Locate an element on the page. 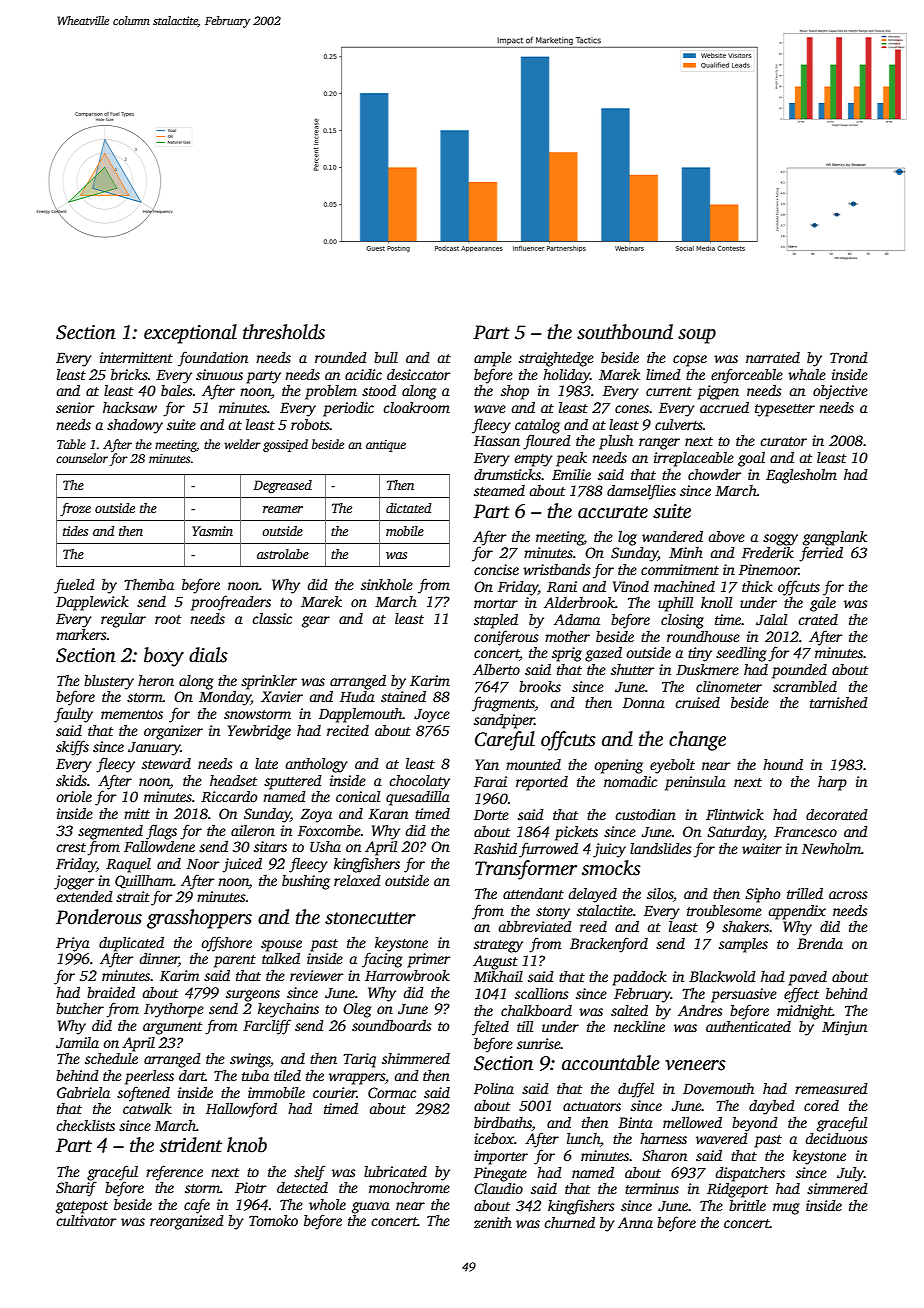 Image resolution: width=924 pixels, height=1308 pixels. Dapplewick is located at coordinates (92, 603).
